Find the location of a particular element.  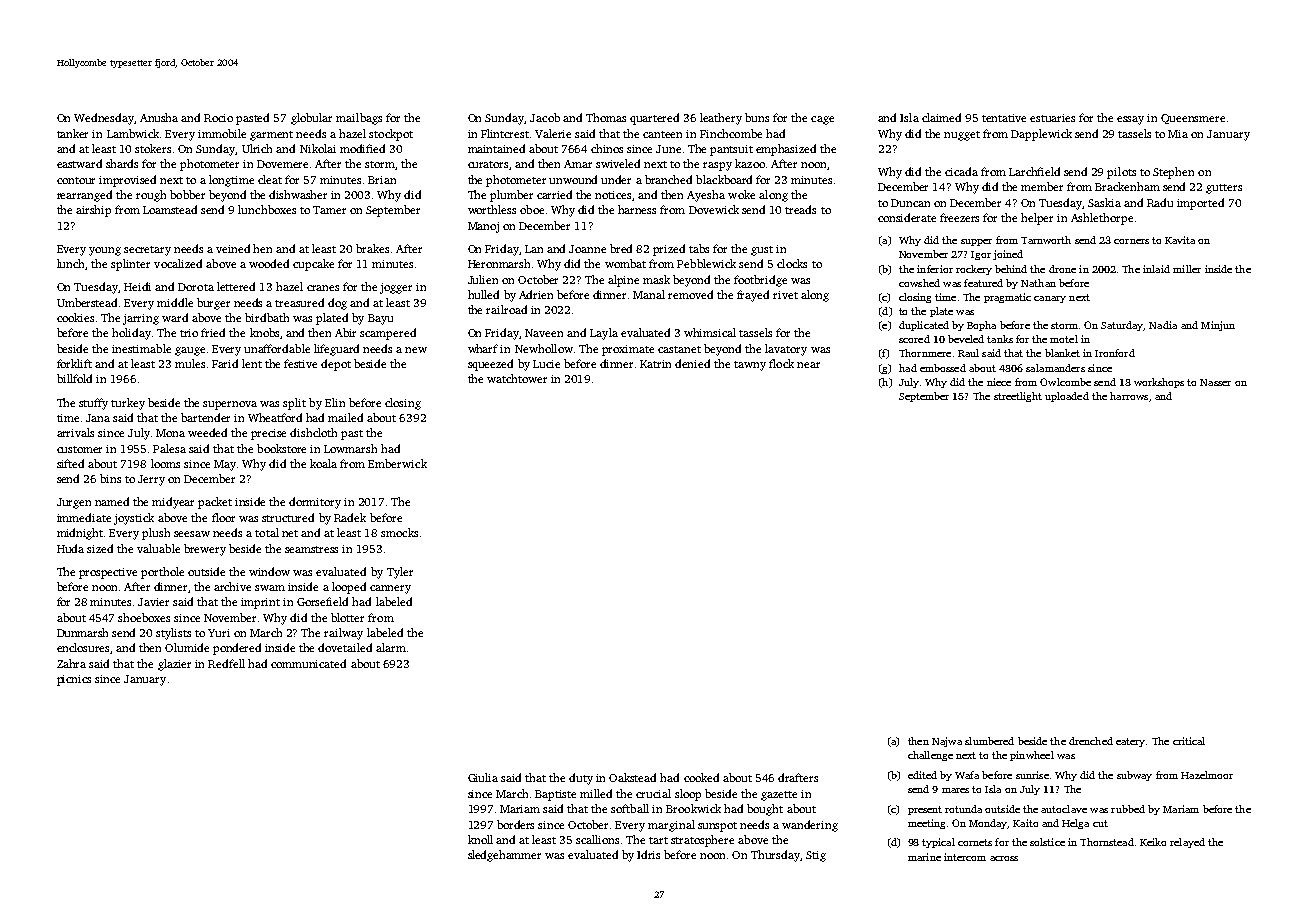

supper is located at coordinates (976, 242).
